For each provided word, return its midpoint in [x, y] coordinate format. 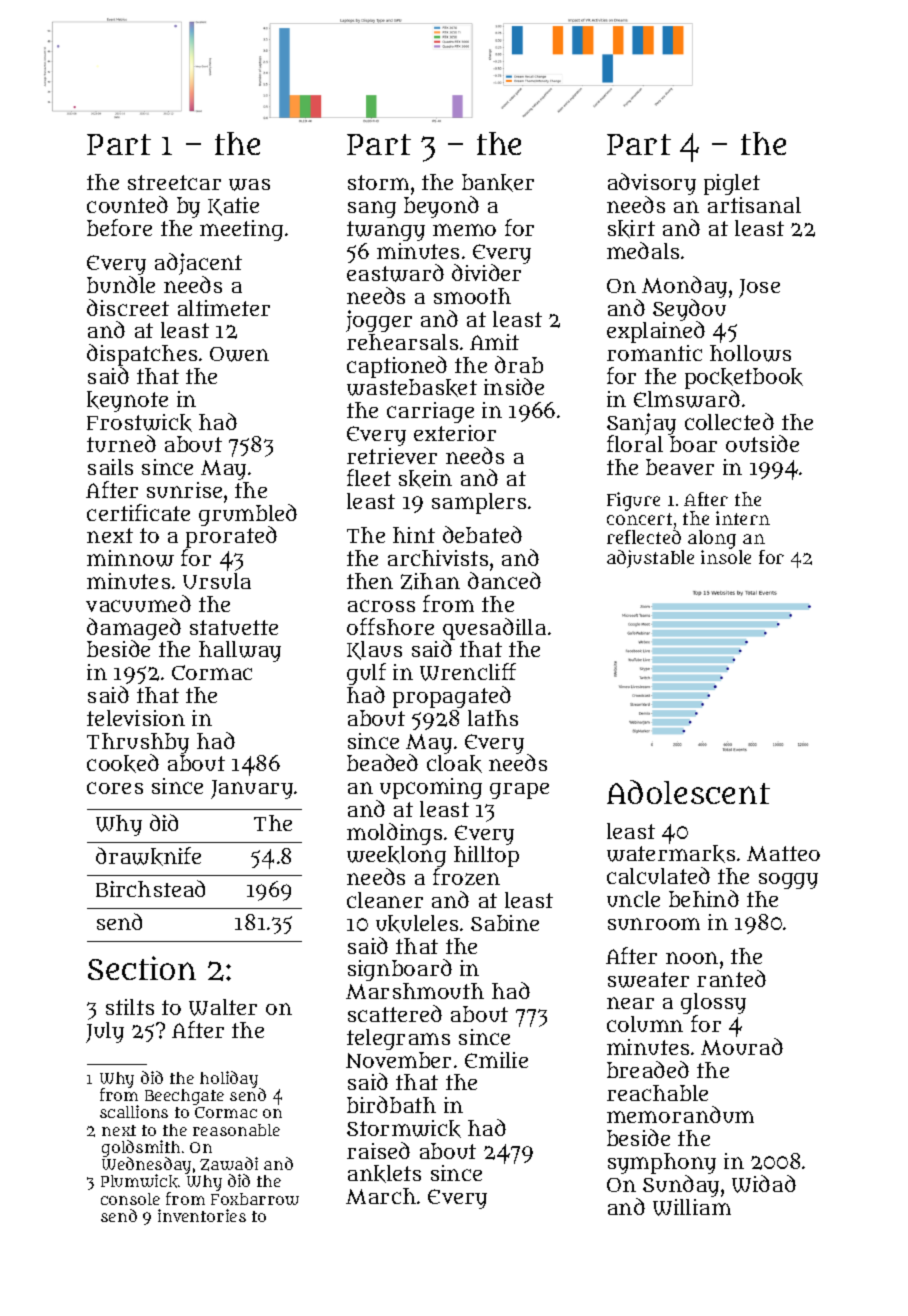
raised [378, 1150]
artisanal [754, 205]
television [136, 718]
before [119, 227]
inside [514, 386]
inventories [202, 1215]
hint [414, 535]
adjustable [650, 559]
